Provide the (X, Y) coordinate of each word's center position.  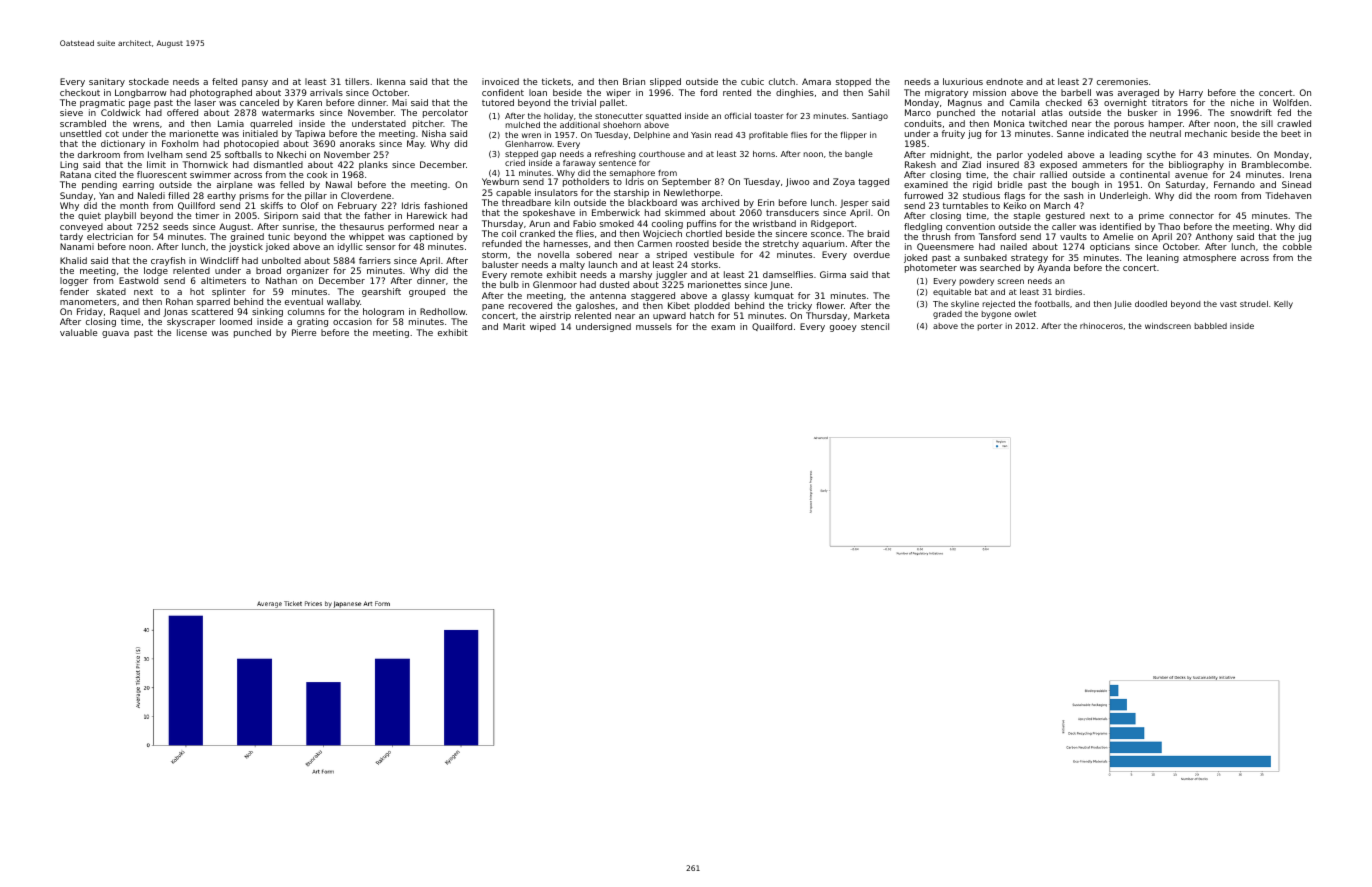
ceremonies (1122, 81)
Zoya (844, 182)
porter (989, 327)
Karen (309, 102)
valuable (78, 332)
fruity (953, 134)
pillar (316, 196)
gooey (843, 328)
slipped (665, 82)
